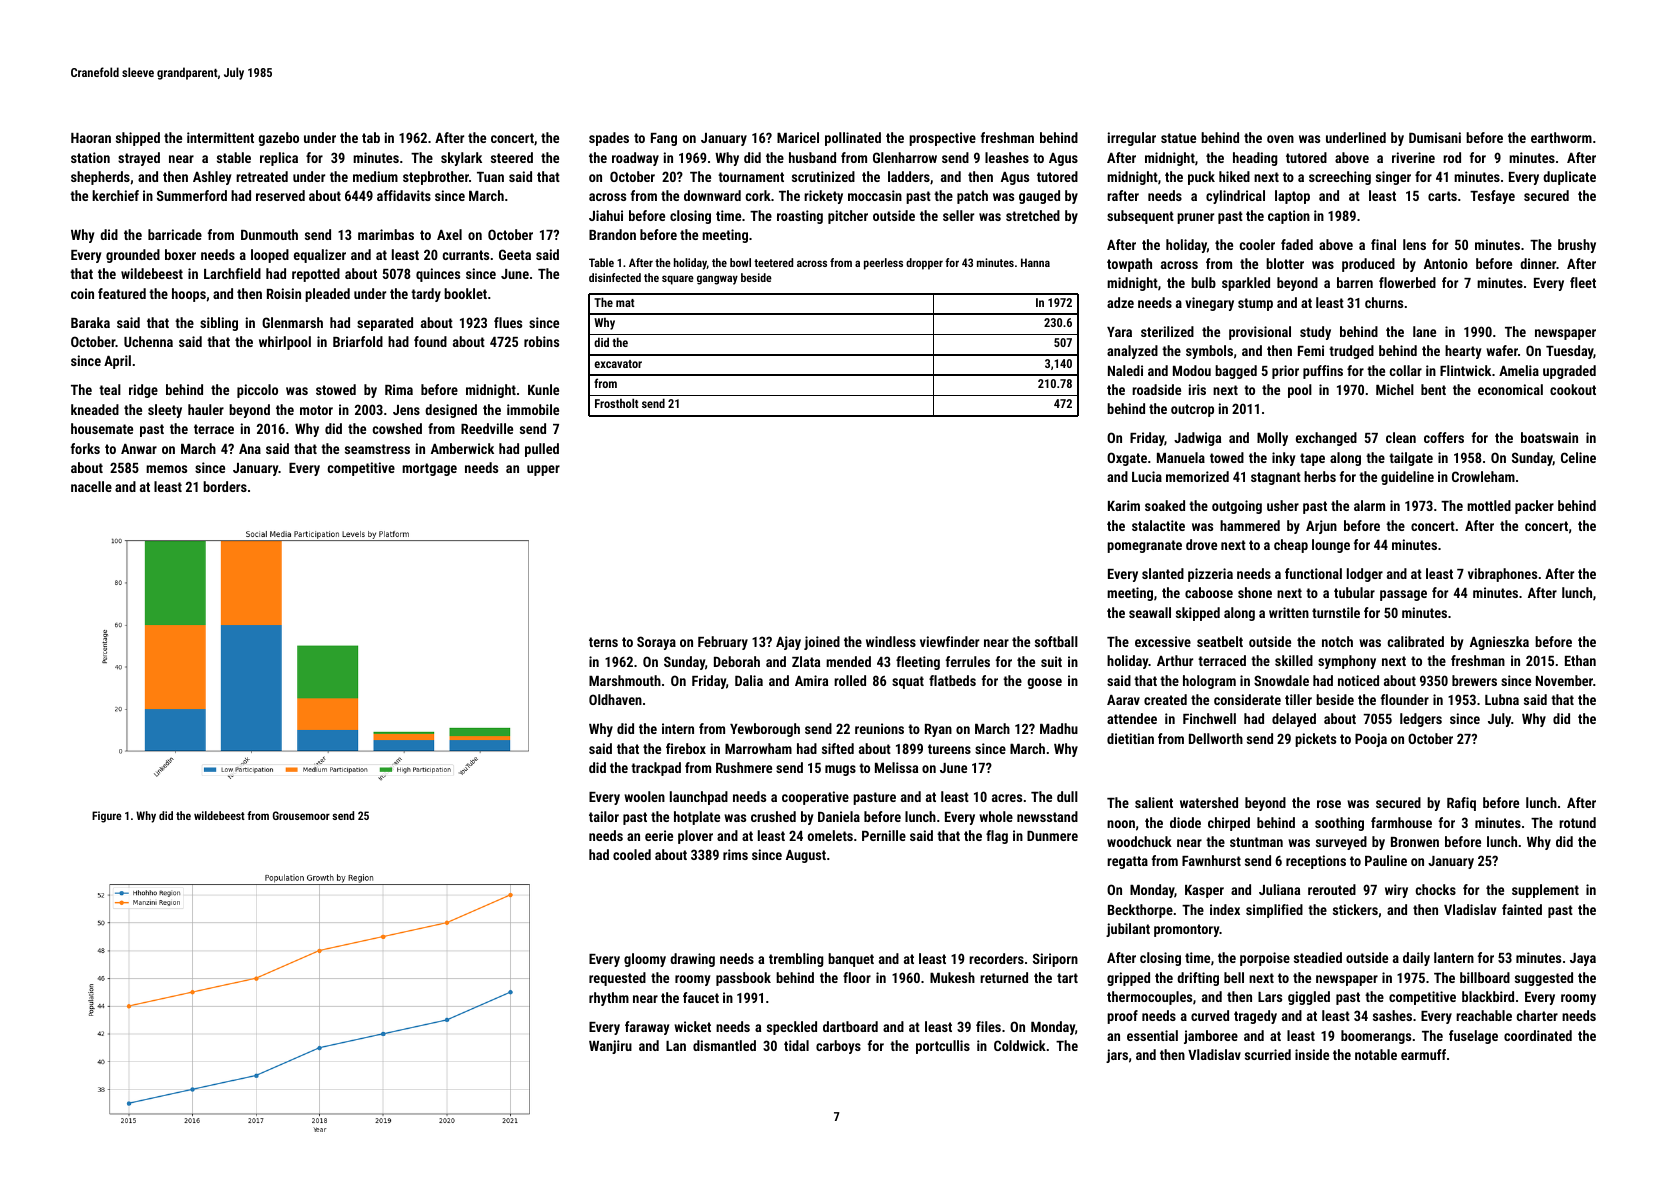 Image resolution: width=1667 pixels, height=1178 pixels. I want to click on jubilant, so click(1128, 930).
